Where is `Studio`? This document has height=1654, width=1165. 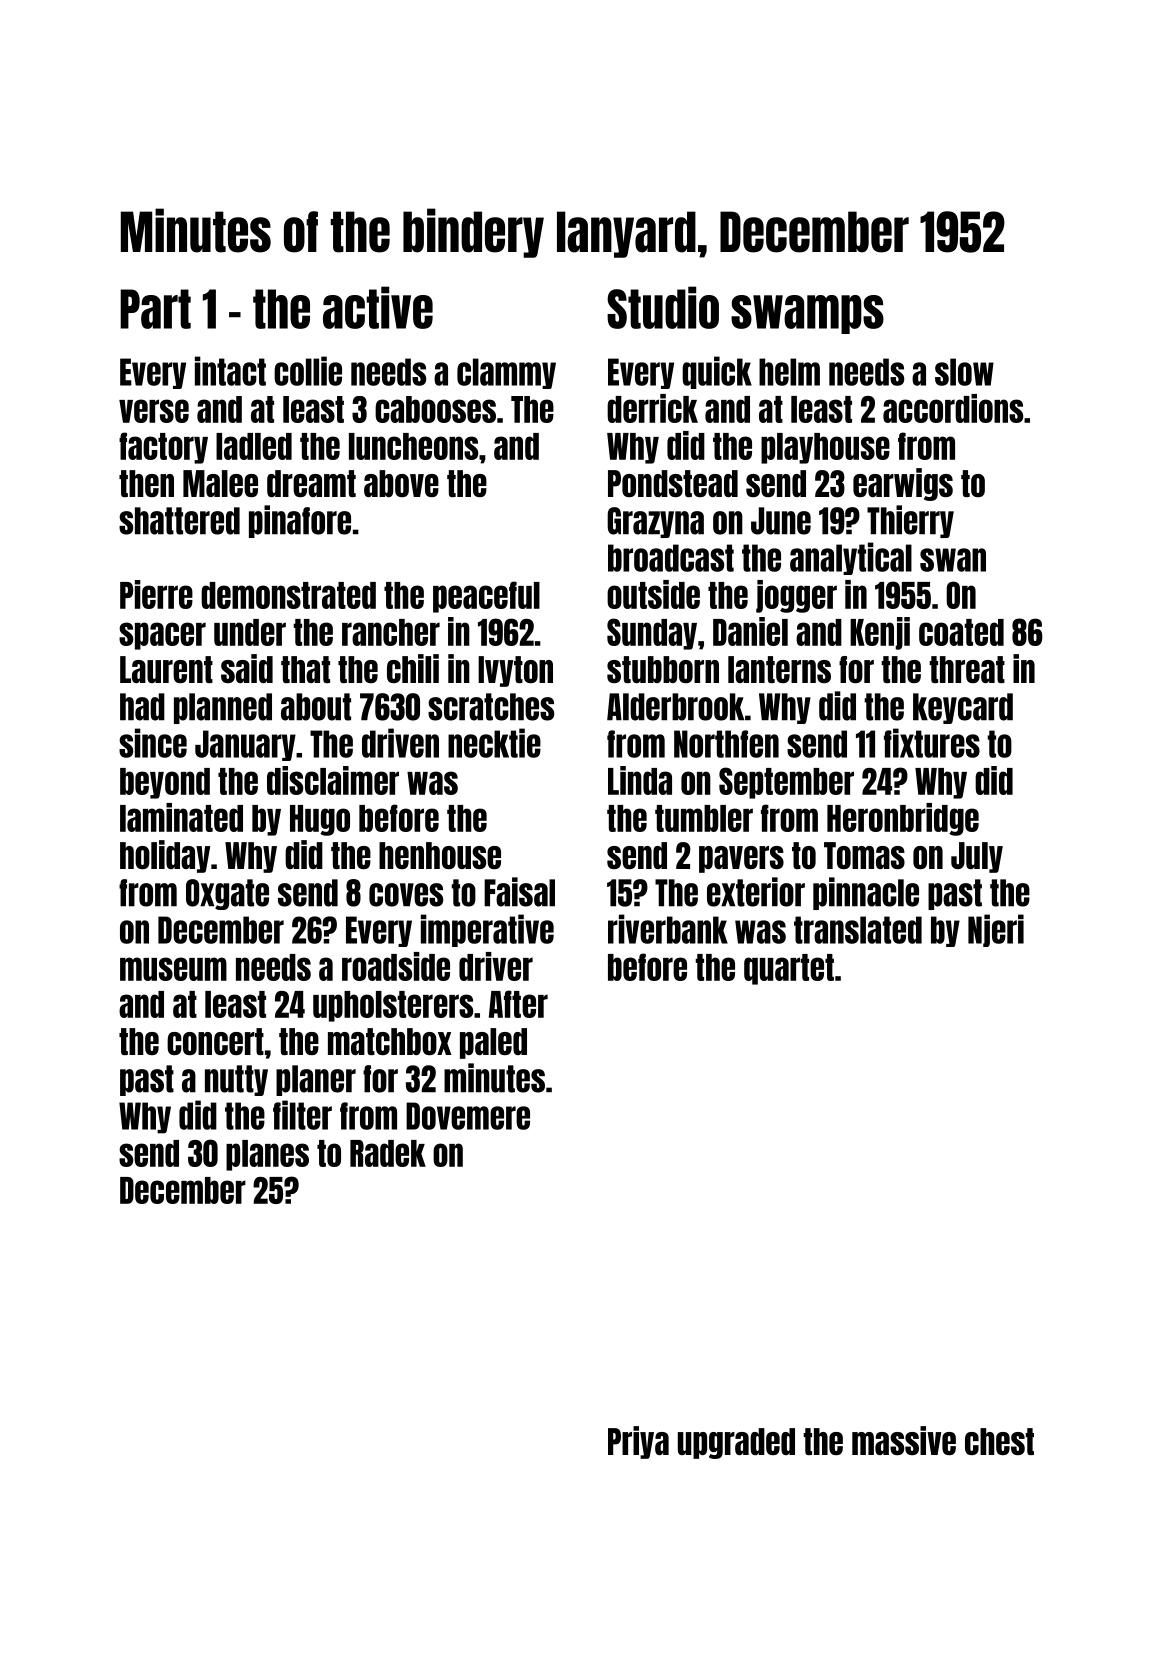 Studio is located at coordinates (663, 307).
